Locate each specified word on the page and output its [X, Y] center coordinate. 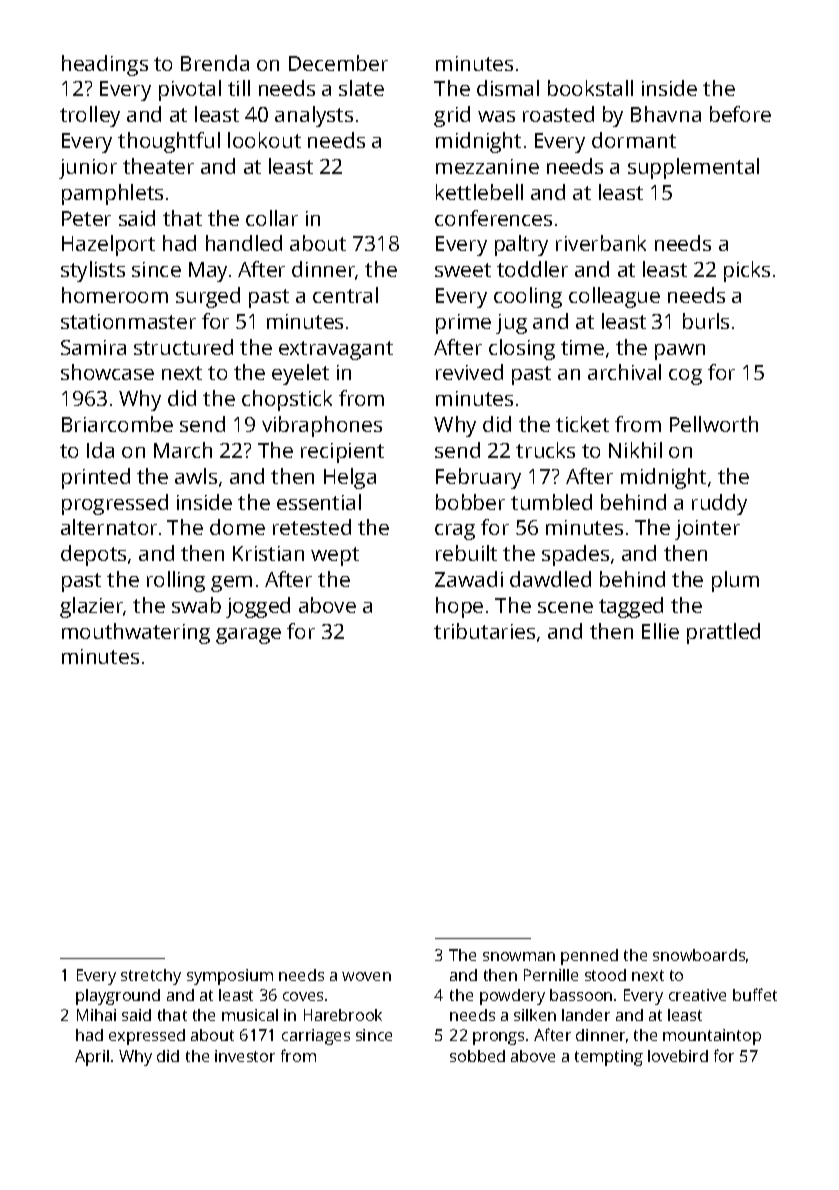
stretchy [151, 977]
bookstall [590, 88]
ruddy [719, 504]
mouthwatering [136, 633]
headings [105, 65]
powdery [512, 997]
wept [335, 556]
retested [312, 527]
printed [96, 478]
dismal [508, 88]
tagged [631, 607]
